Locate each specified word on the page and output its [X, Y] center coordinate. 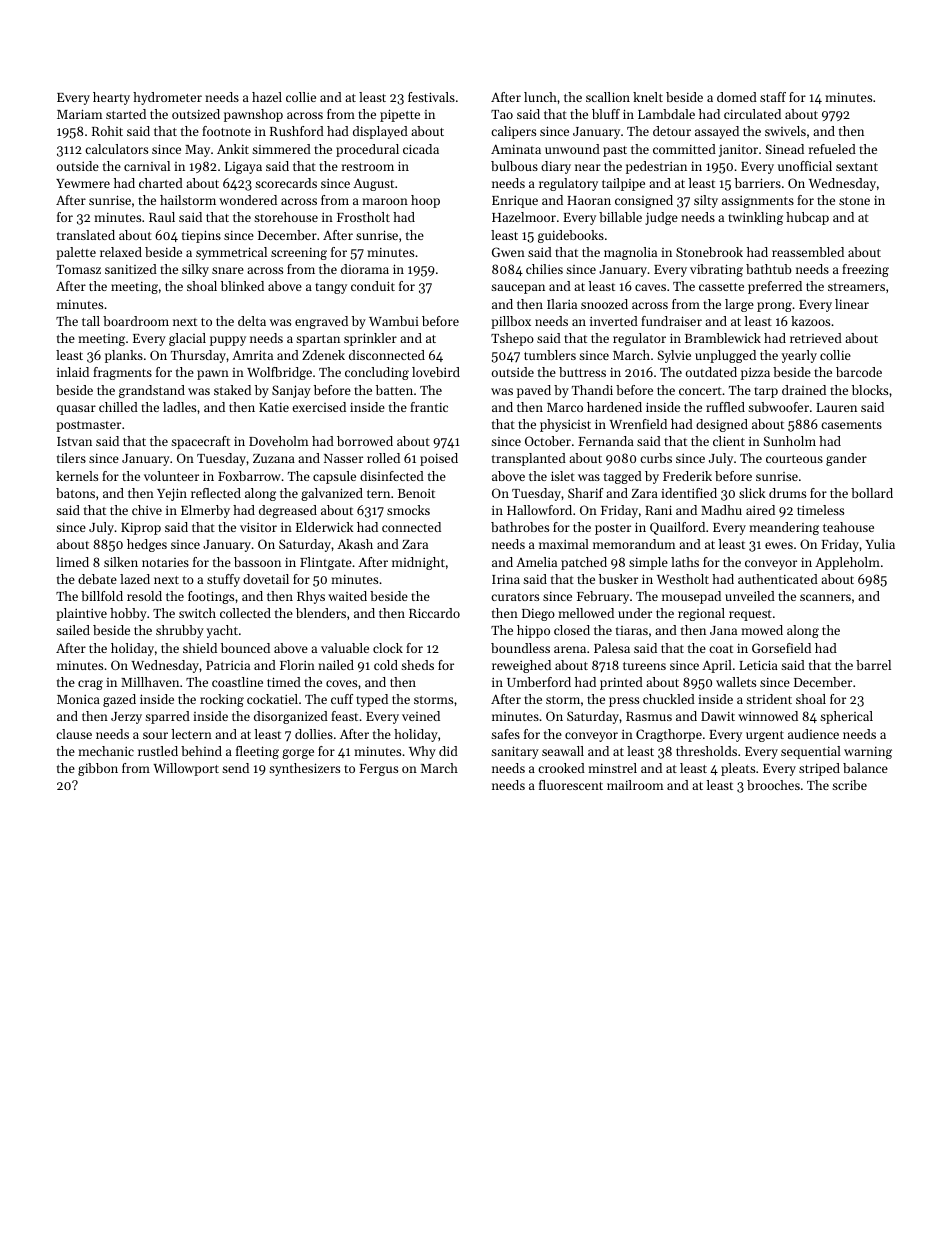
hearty [111, 98]
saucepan [518, 289]
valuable [345, 648]
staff [773, 97]
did [448, 751]
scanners [825, 597]
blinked [242, 286]
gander [846, 459]
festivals [431, 97]
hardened [614, 407]
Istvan [74, 441]
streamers [856, 287]
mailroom [635, 785]
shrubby [180, 631]
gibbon [98, 769]
